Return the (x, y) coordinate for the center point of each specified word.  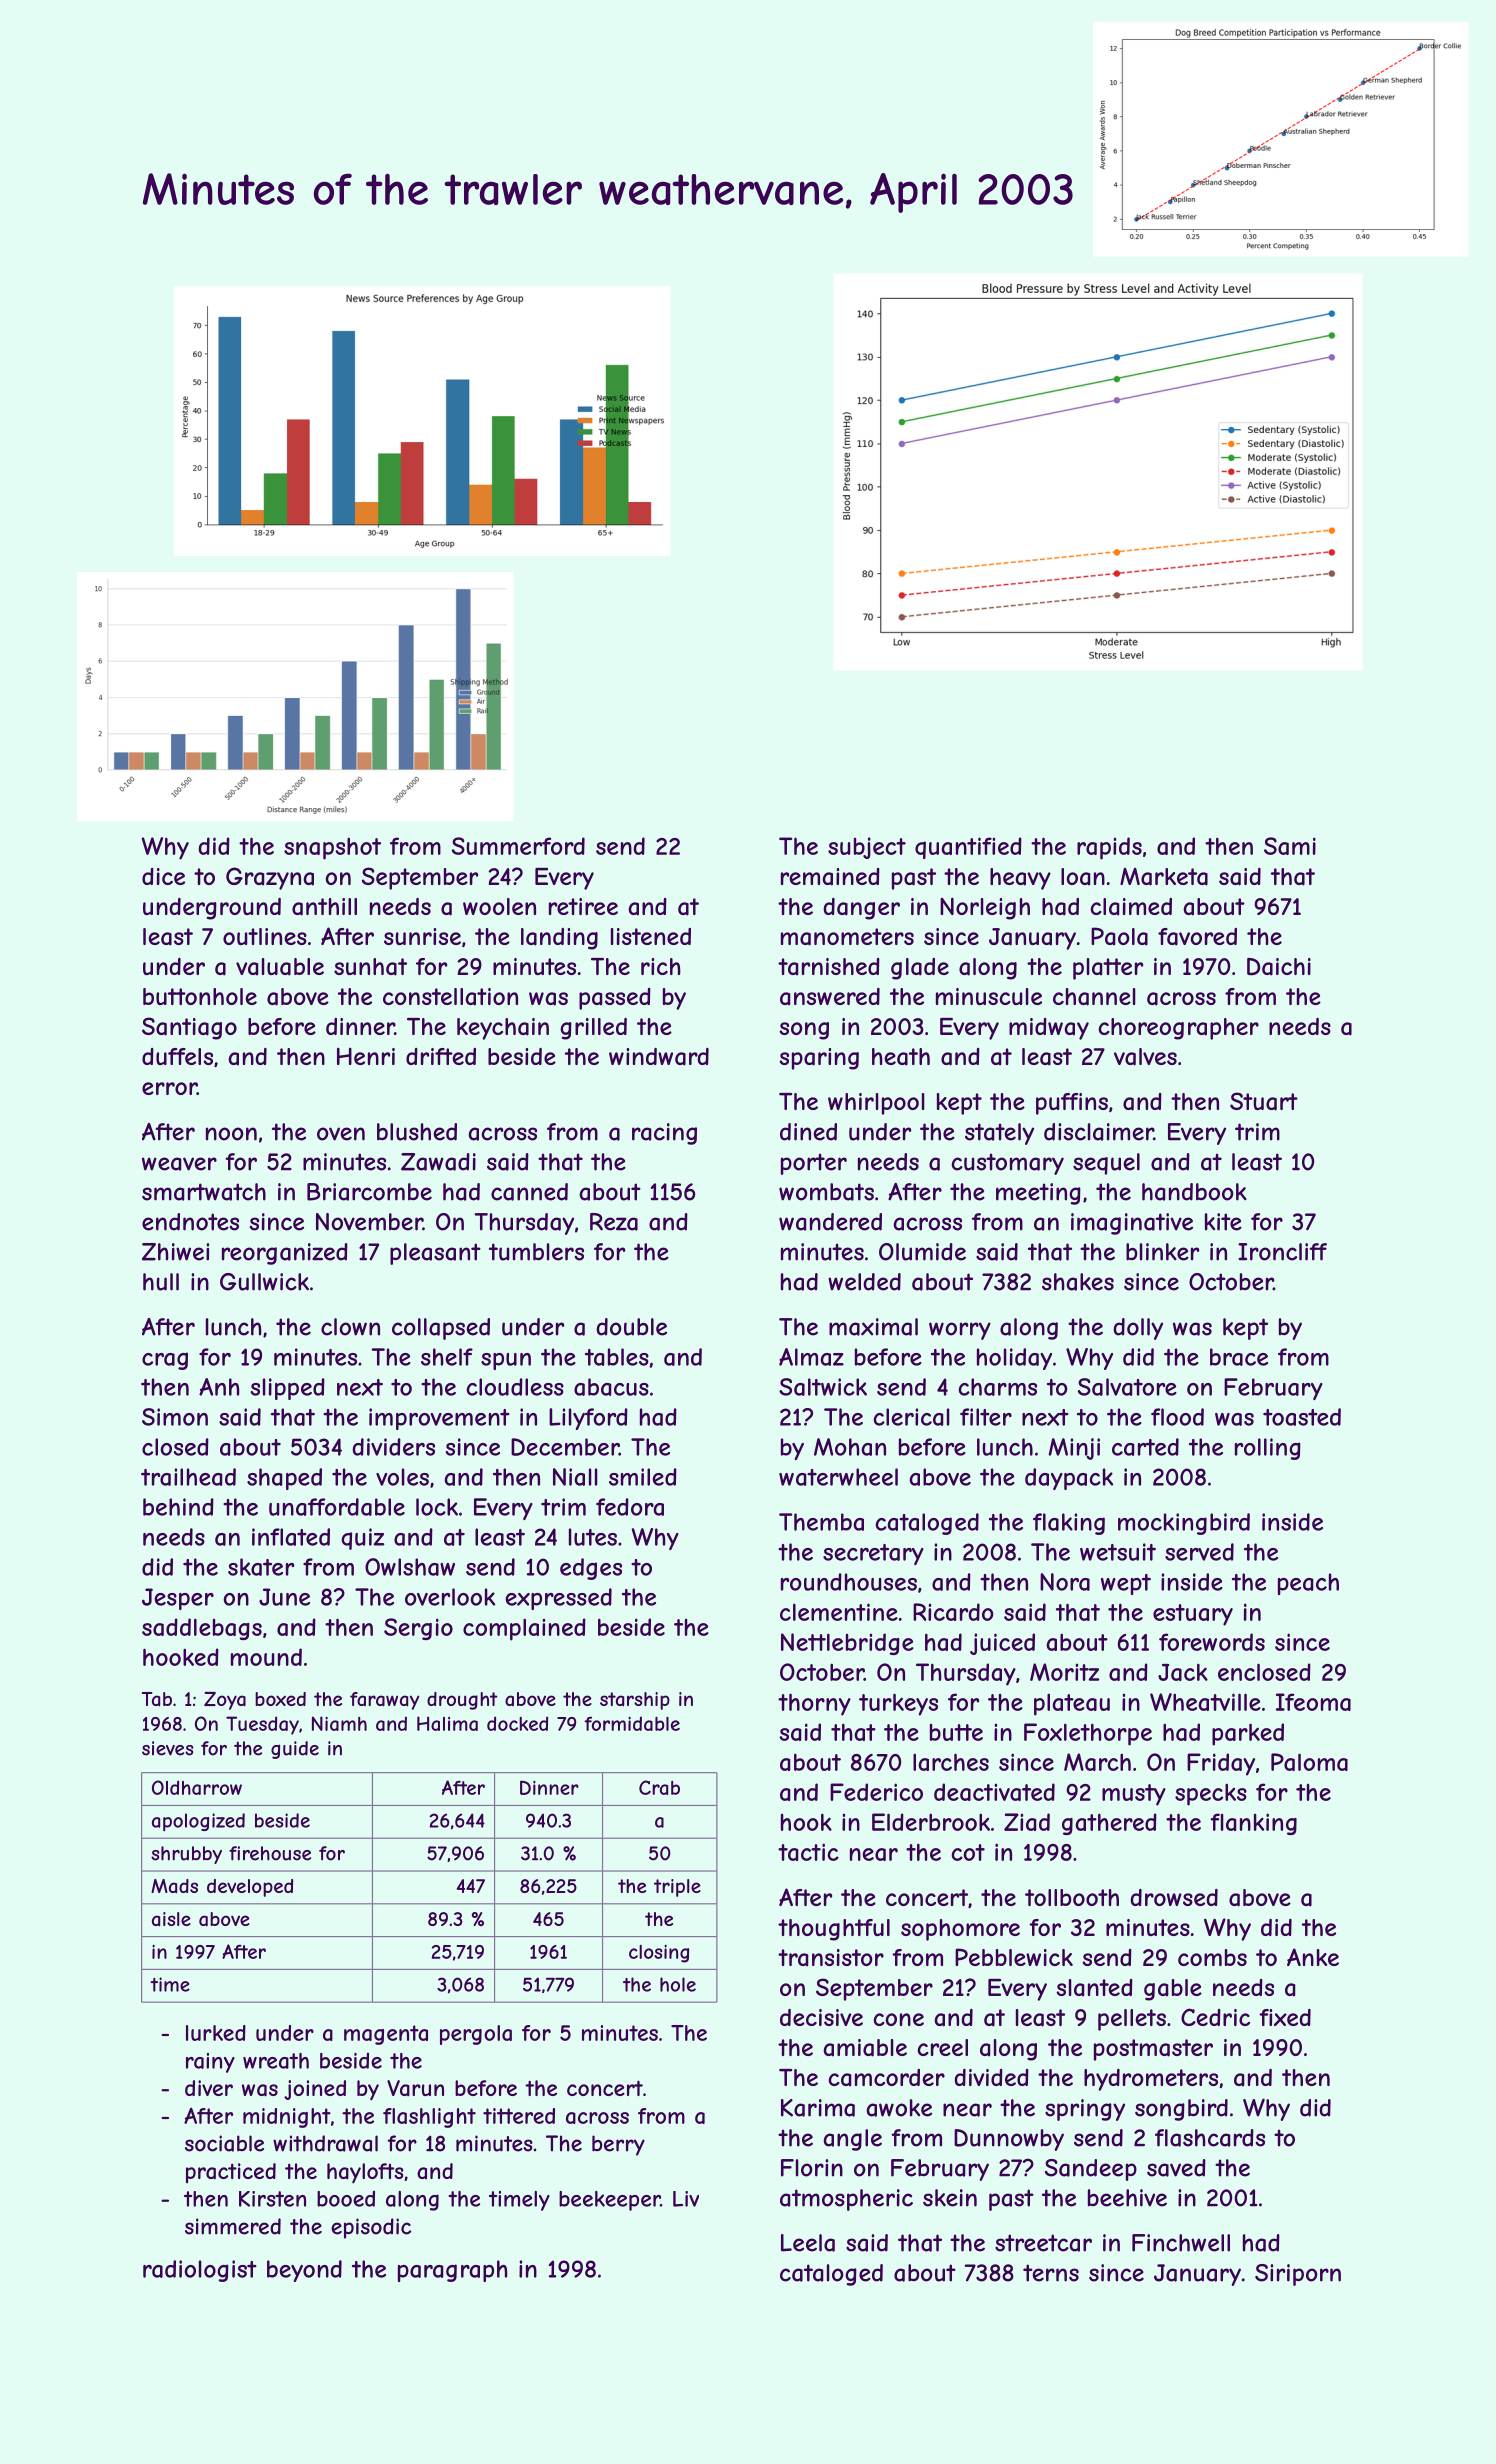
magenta (386, 2035)
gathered (1109, 1824)
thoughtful (834, 1930)
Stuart (1264, 1101)
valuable (280, 967)
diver (209, 2088)
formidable (632, 1723)
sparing (819, 1059)
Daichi (1279, 967)
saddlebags (202, 1629)
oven (341, 1134)
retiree (583, 906)
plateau (1072, 1704)
